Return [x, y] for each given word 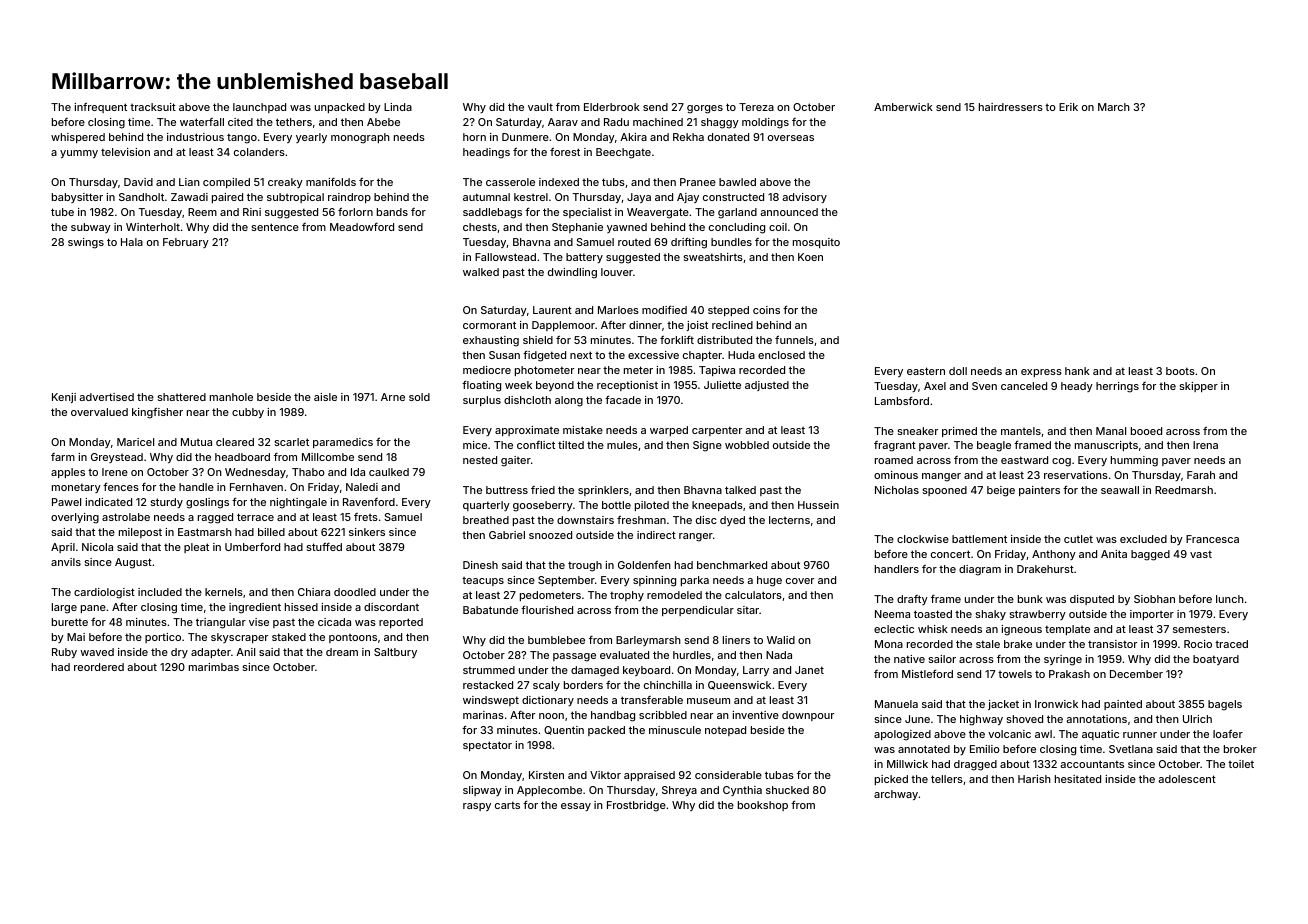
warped [669, 431]
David [138, 182]
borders [583, 685]
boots [1180, 371]
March [1114, 107]
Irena [1205, 445]
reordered [99, 667]
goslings [207, 503]
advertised [106, 397]
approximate [527, 431]
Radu [616, 122]
